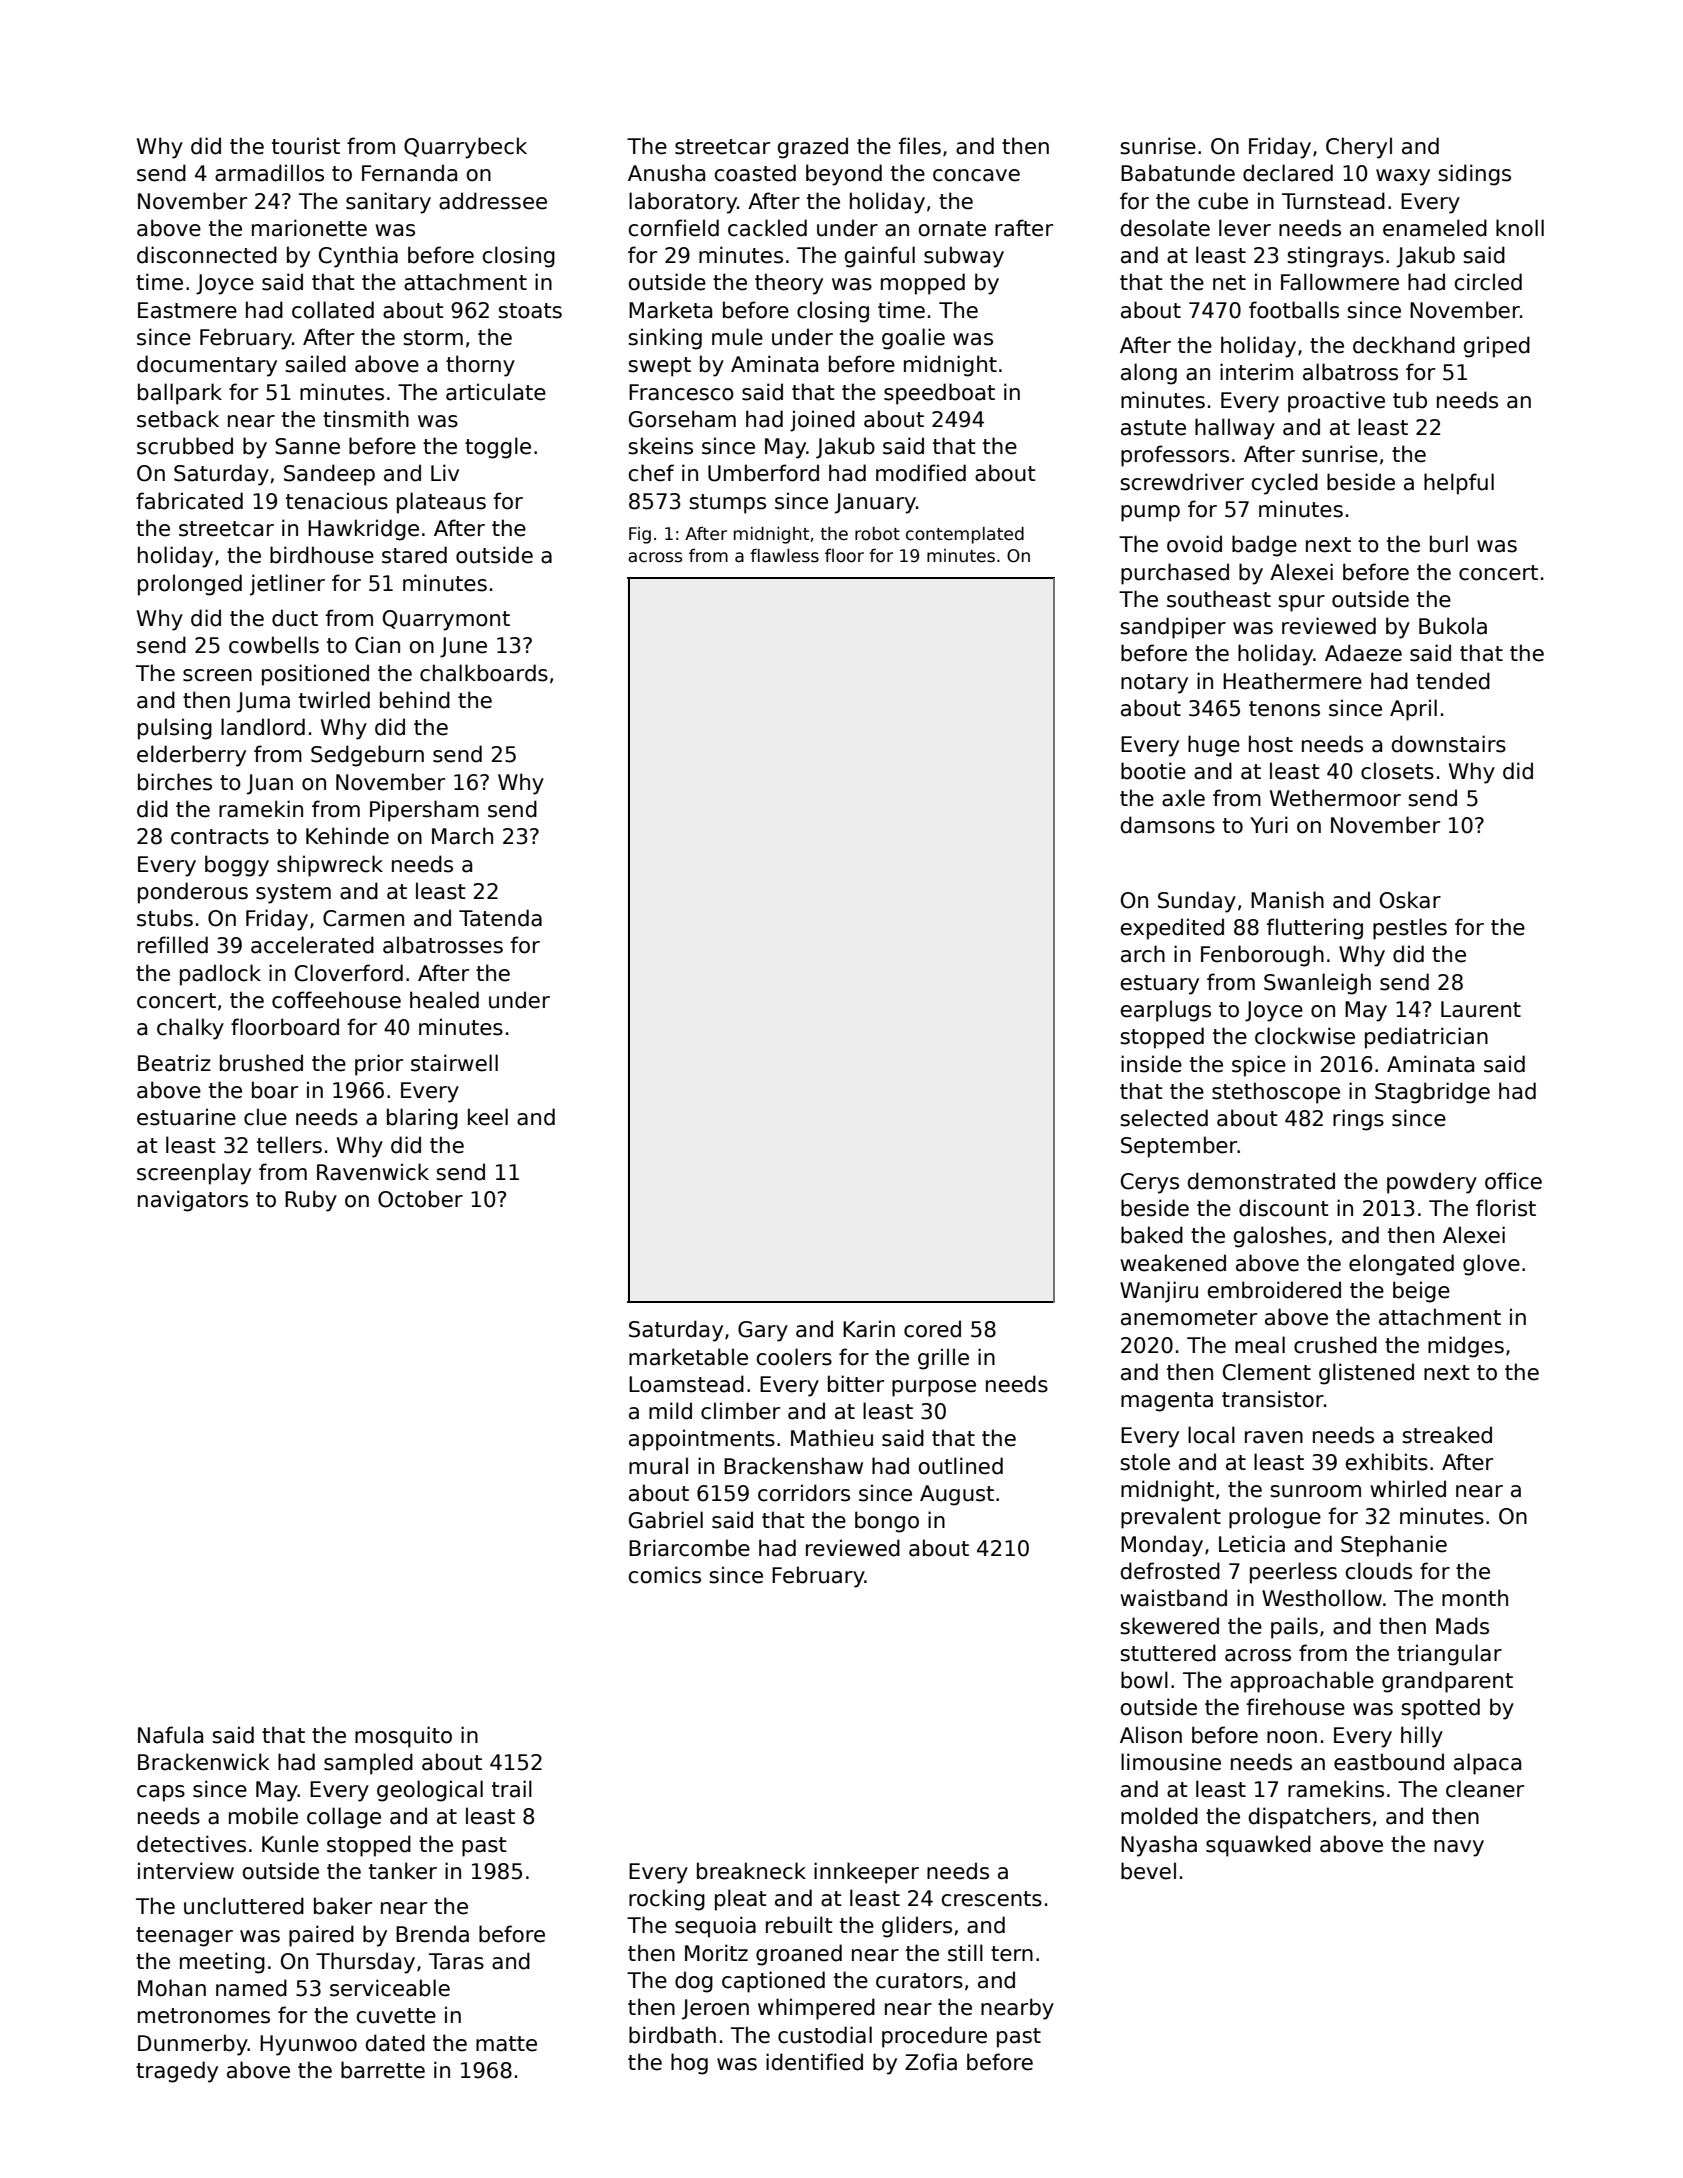 Image resolution: width=1683 pixels, height=2178 pixels. I want to click on Zofia, so click(931, 2062).
